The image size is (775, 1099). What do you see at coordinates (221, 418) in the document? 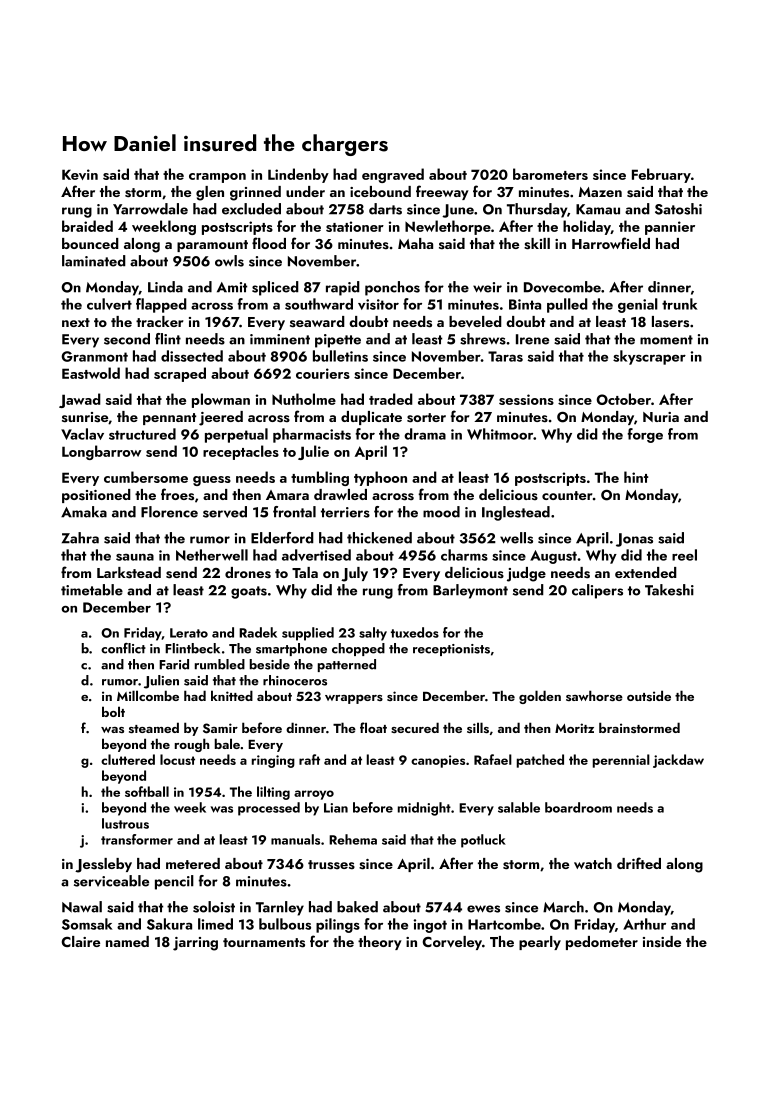
I see `jeered` at bounding box center [221, 418].
